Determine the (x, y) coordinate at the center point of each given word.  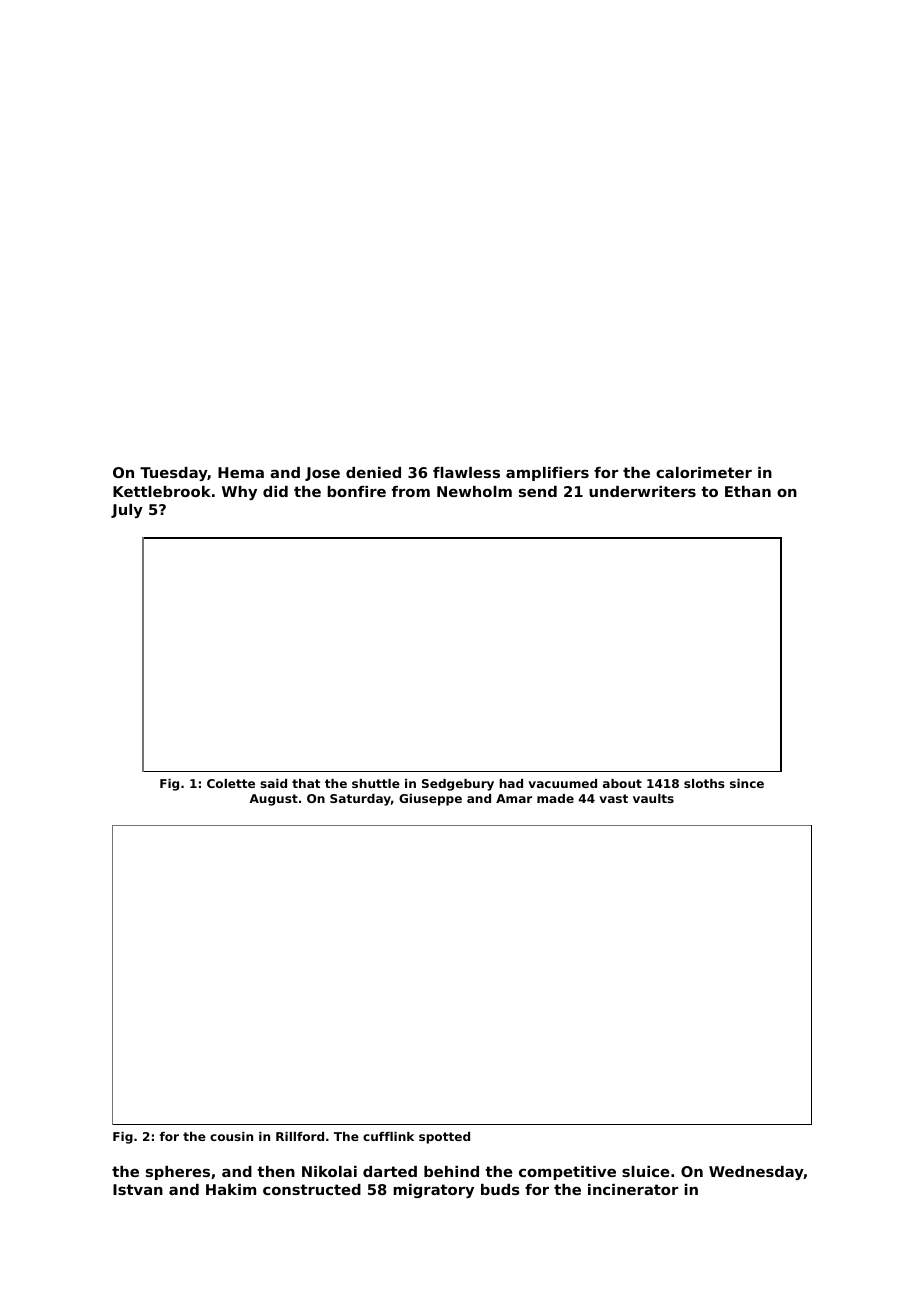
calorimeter (704, 472)
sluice (646, 1171)
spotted (444, 1138)
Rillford (300, 1136)
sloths (704, 783)
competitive (567, 1173)
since (747, 783)
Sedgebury (458, 785)
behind (451, 1171)
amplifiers (547, 474)
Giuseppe (430, 800)
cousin (231, 1136)
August (273, 800)
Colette (231, 783)
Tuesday (174, 474)
